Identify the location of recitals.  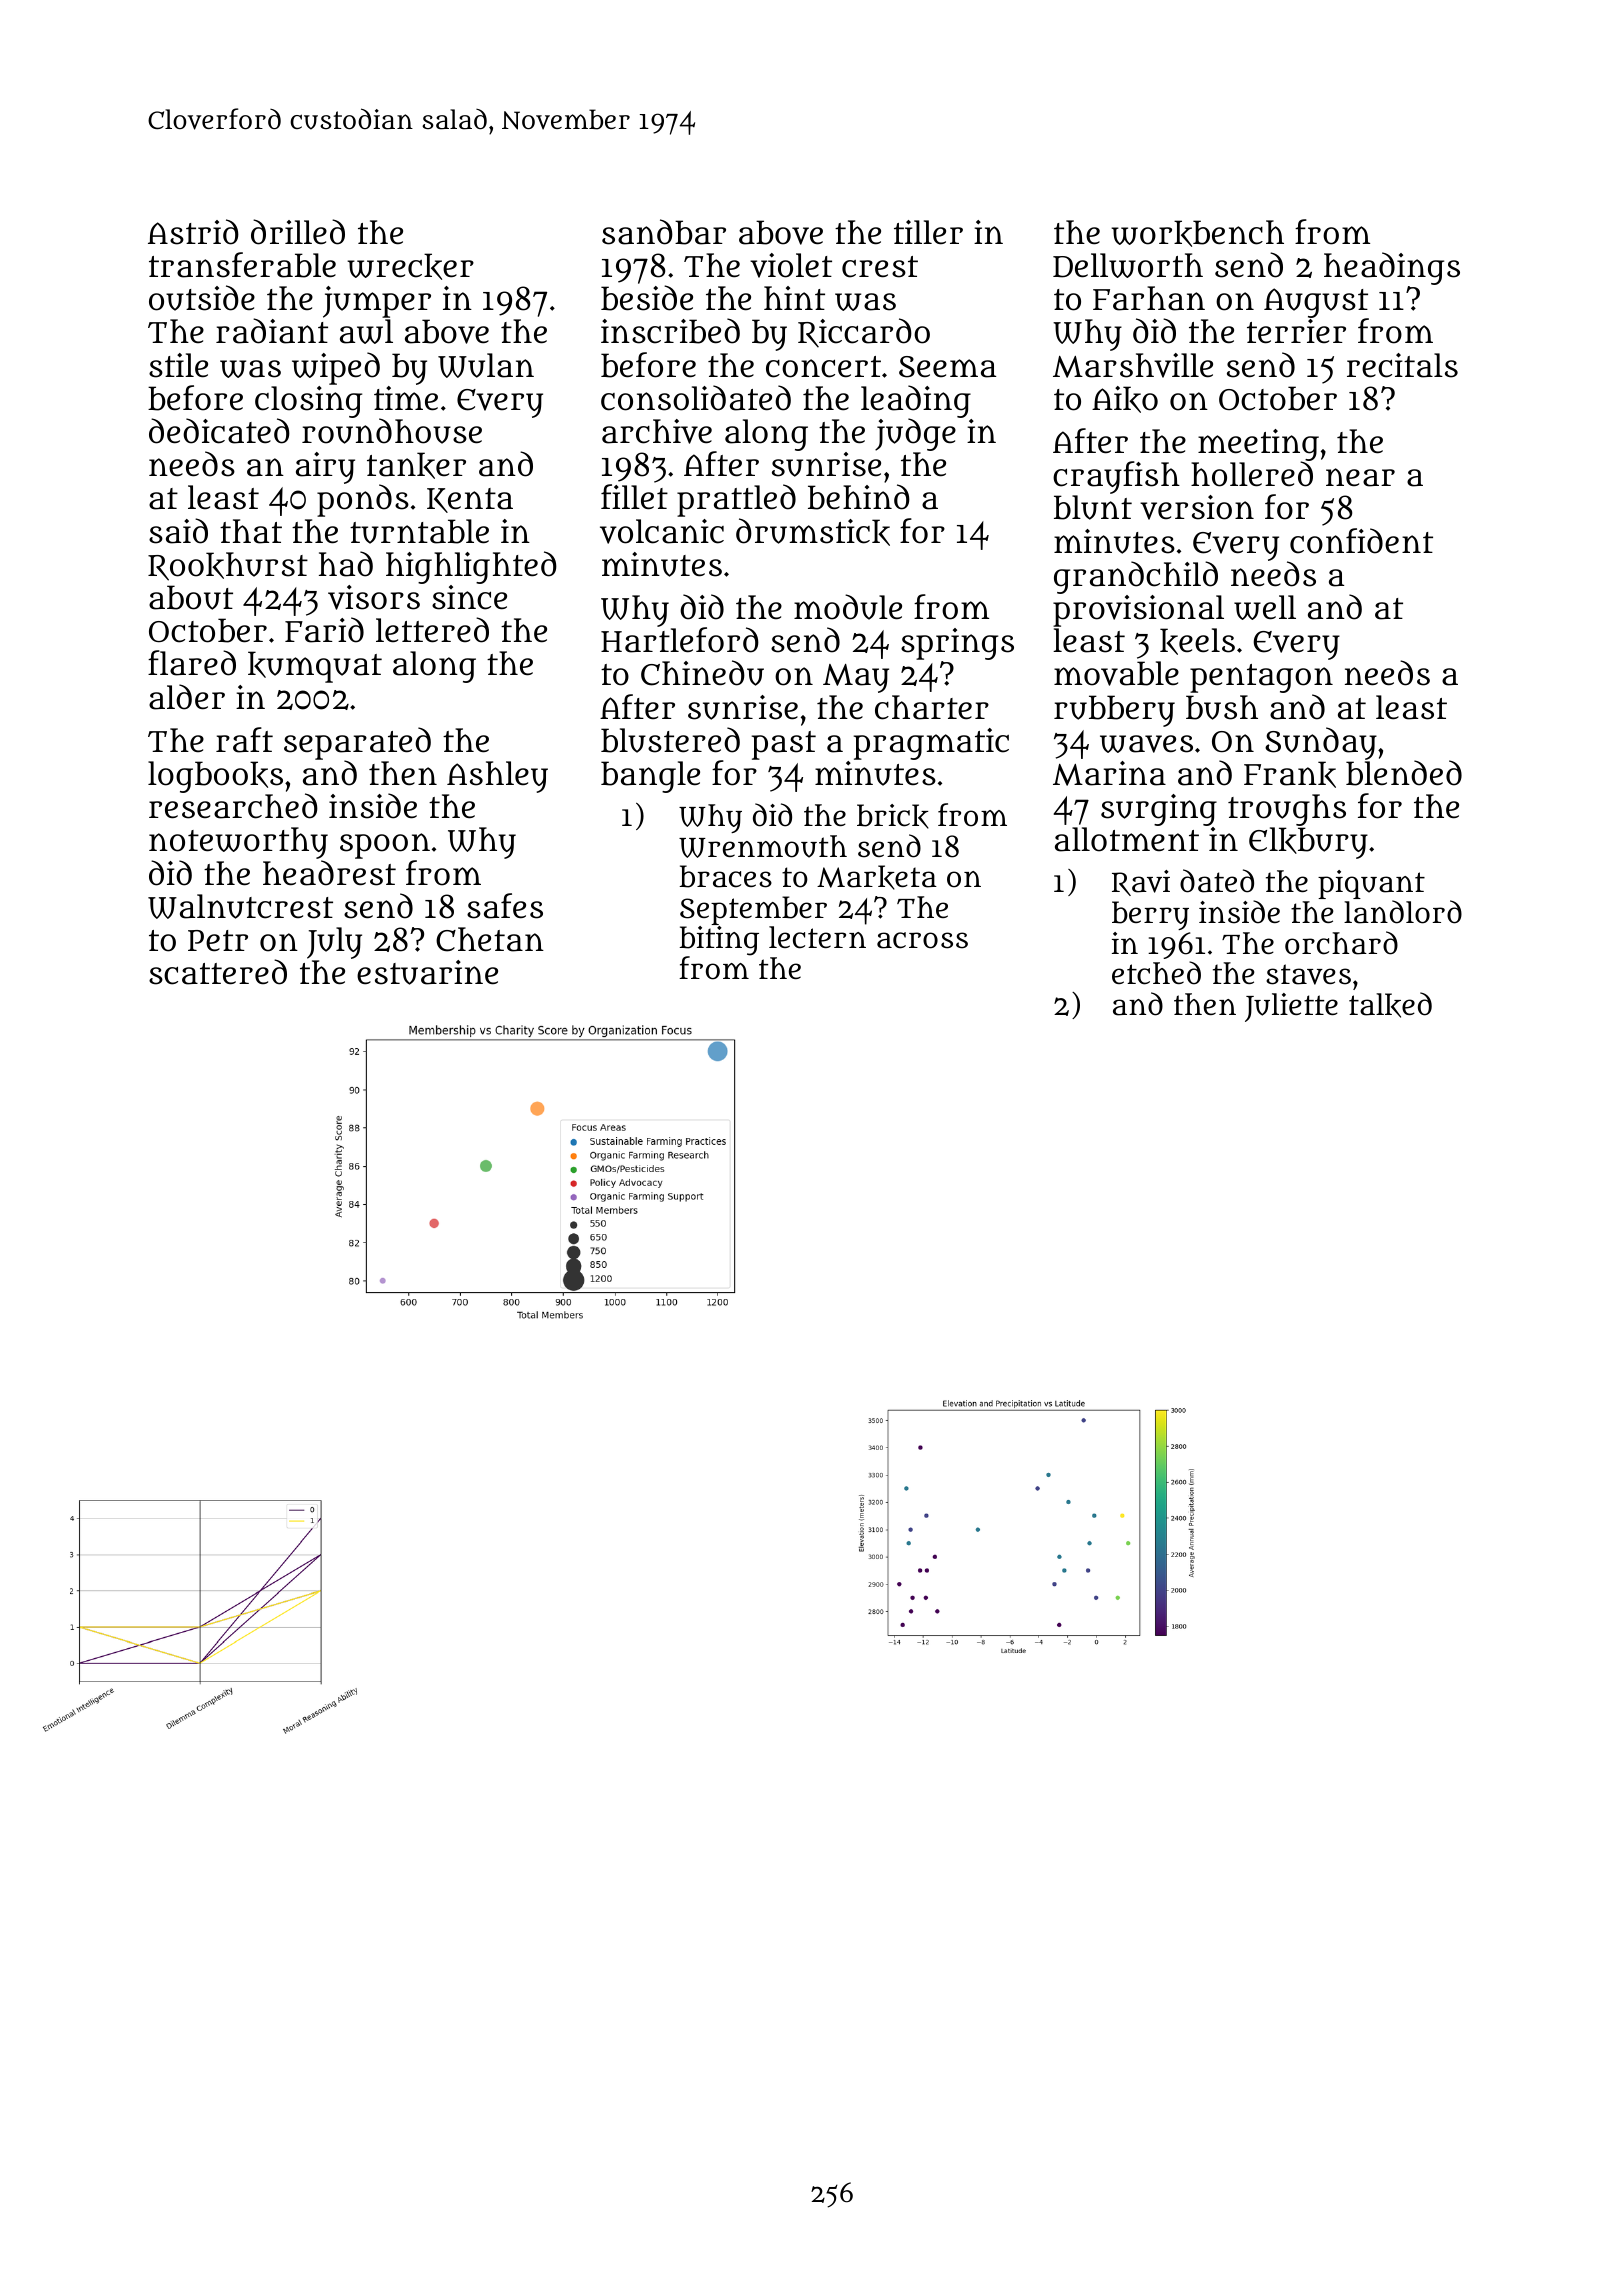
(1402, 365).
